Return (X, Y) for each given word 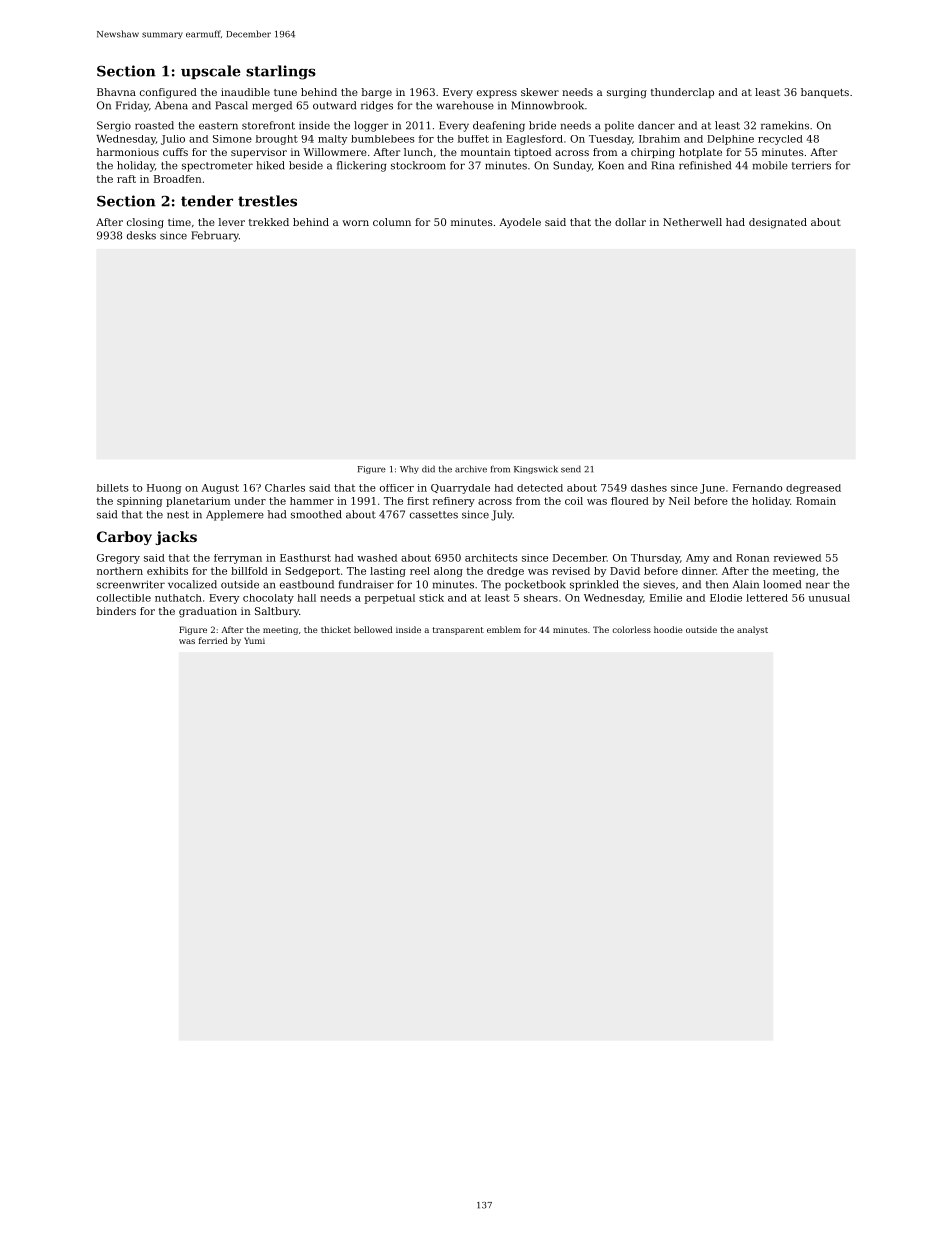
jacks (176, 538)
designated (778, 223)
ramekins (785, 125)
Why (409, 469)
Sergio (114, 126)
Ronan (752, 558)
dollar (630, 222)
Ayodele (520, 223)
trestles (267, 201)
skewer (540, 92)
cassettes (434, 515)
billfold (249, 571)
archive (471, 469)
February (215, 236)
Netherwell (692, 222)
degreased (813, 489)
